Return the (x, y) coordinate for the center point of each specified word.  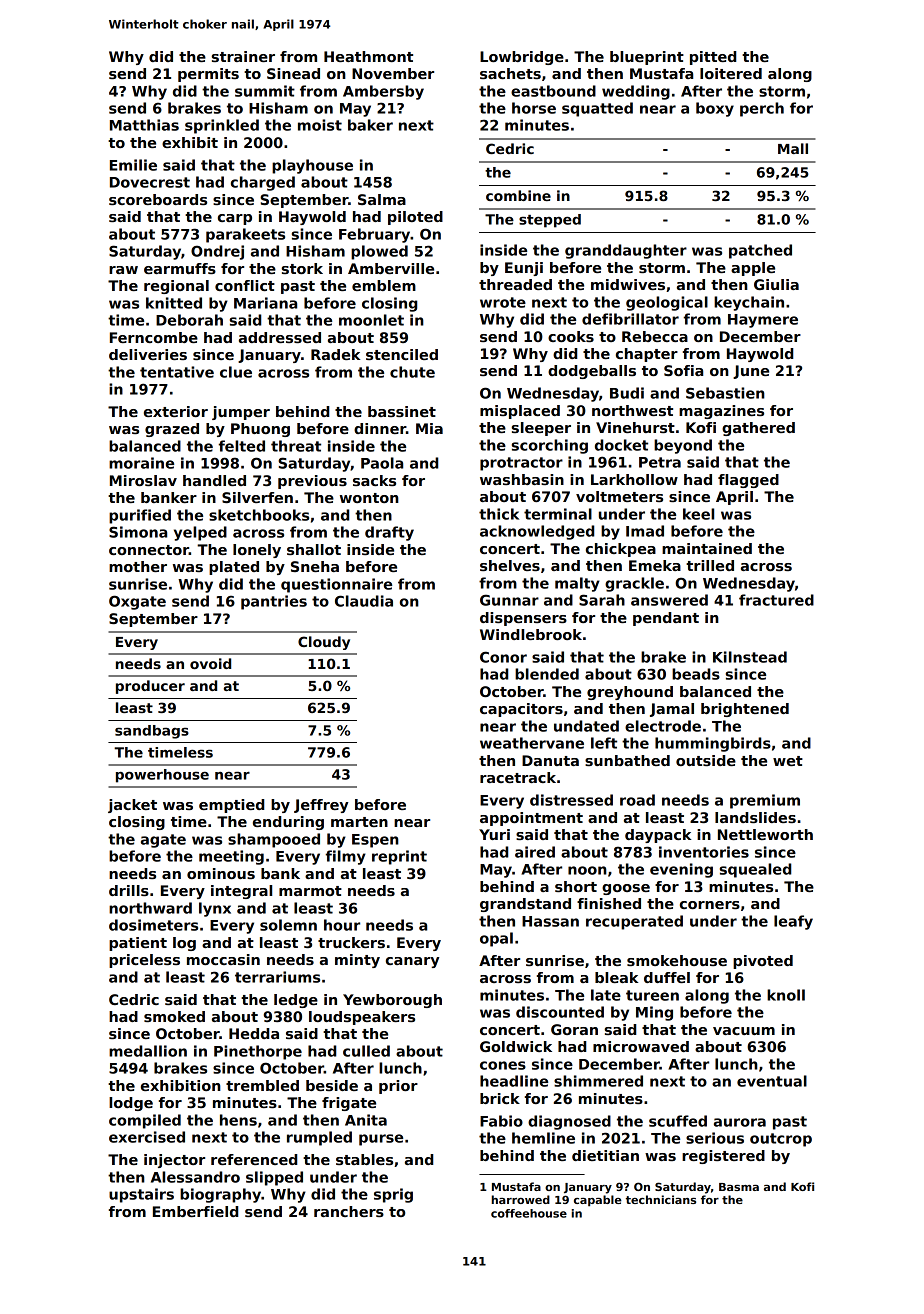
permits (208, 75)
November (393, 73)
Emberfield (195, 1211)
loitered (731, 73)
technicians (661, 1199)
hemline (543, 1138)
